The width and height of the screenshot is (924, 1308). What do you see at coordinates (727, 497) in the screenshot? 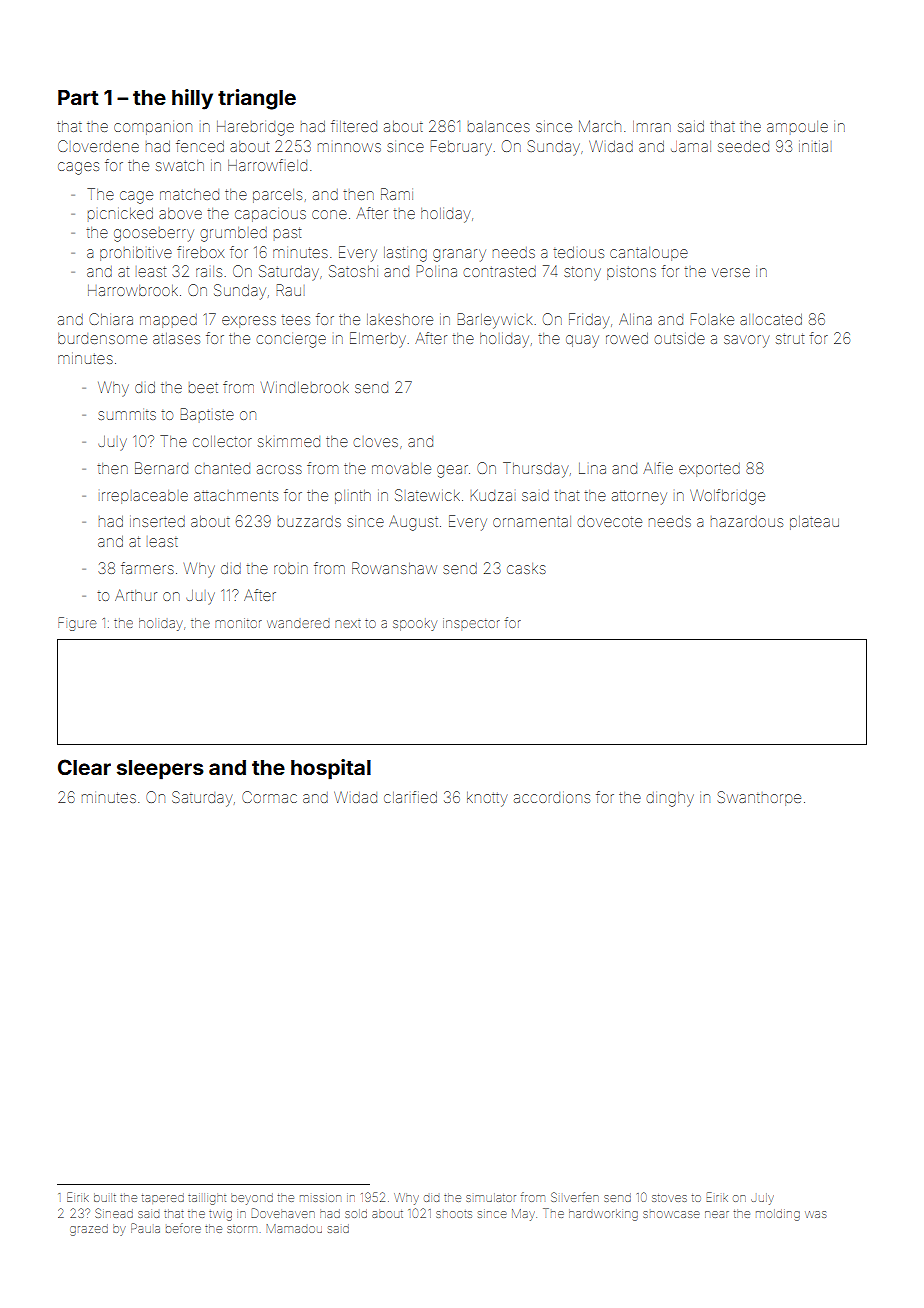
I see `Wolfbridge` at bounding box center [727, 497].
